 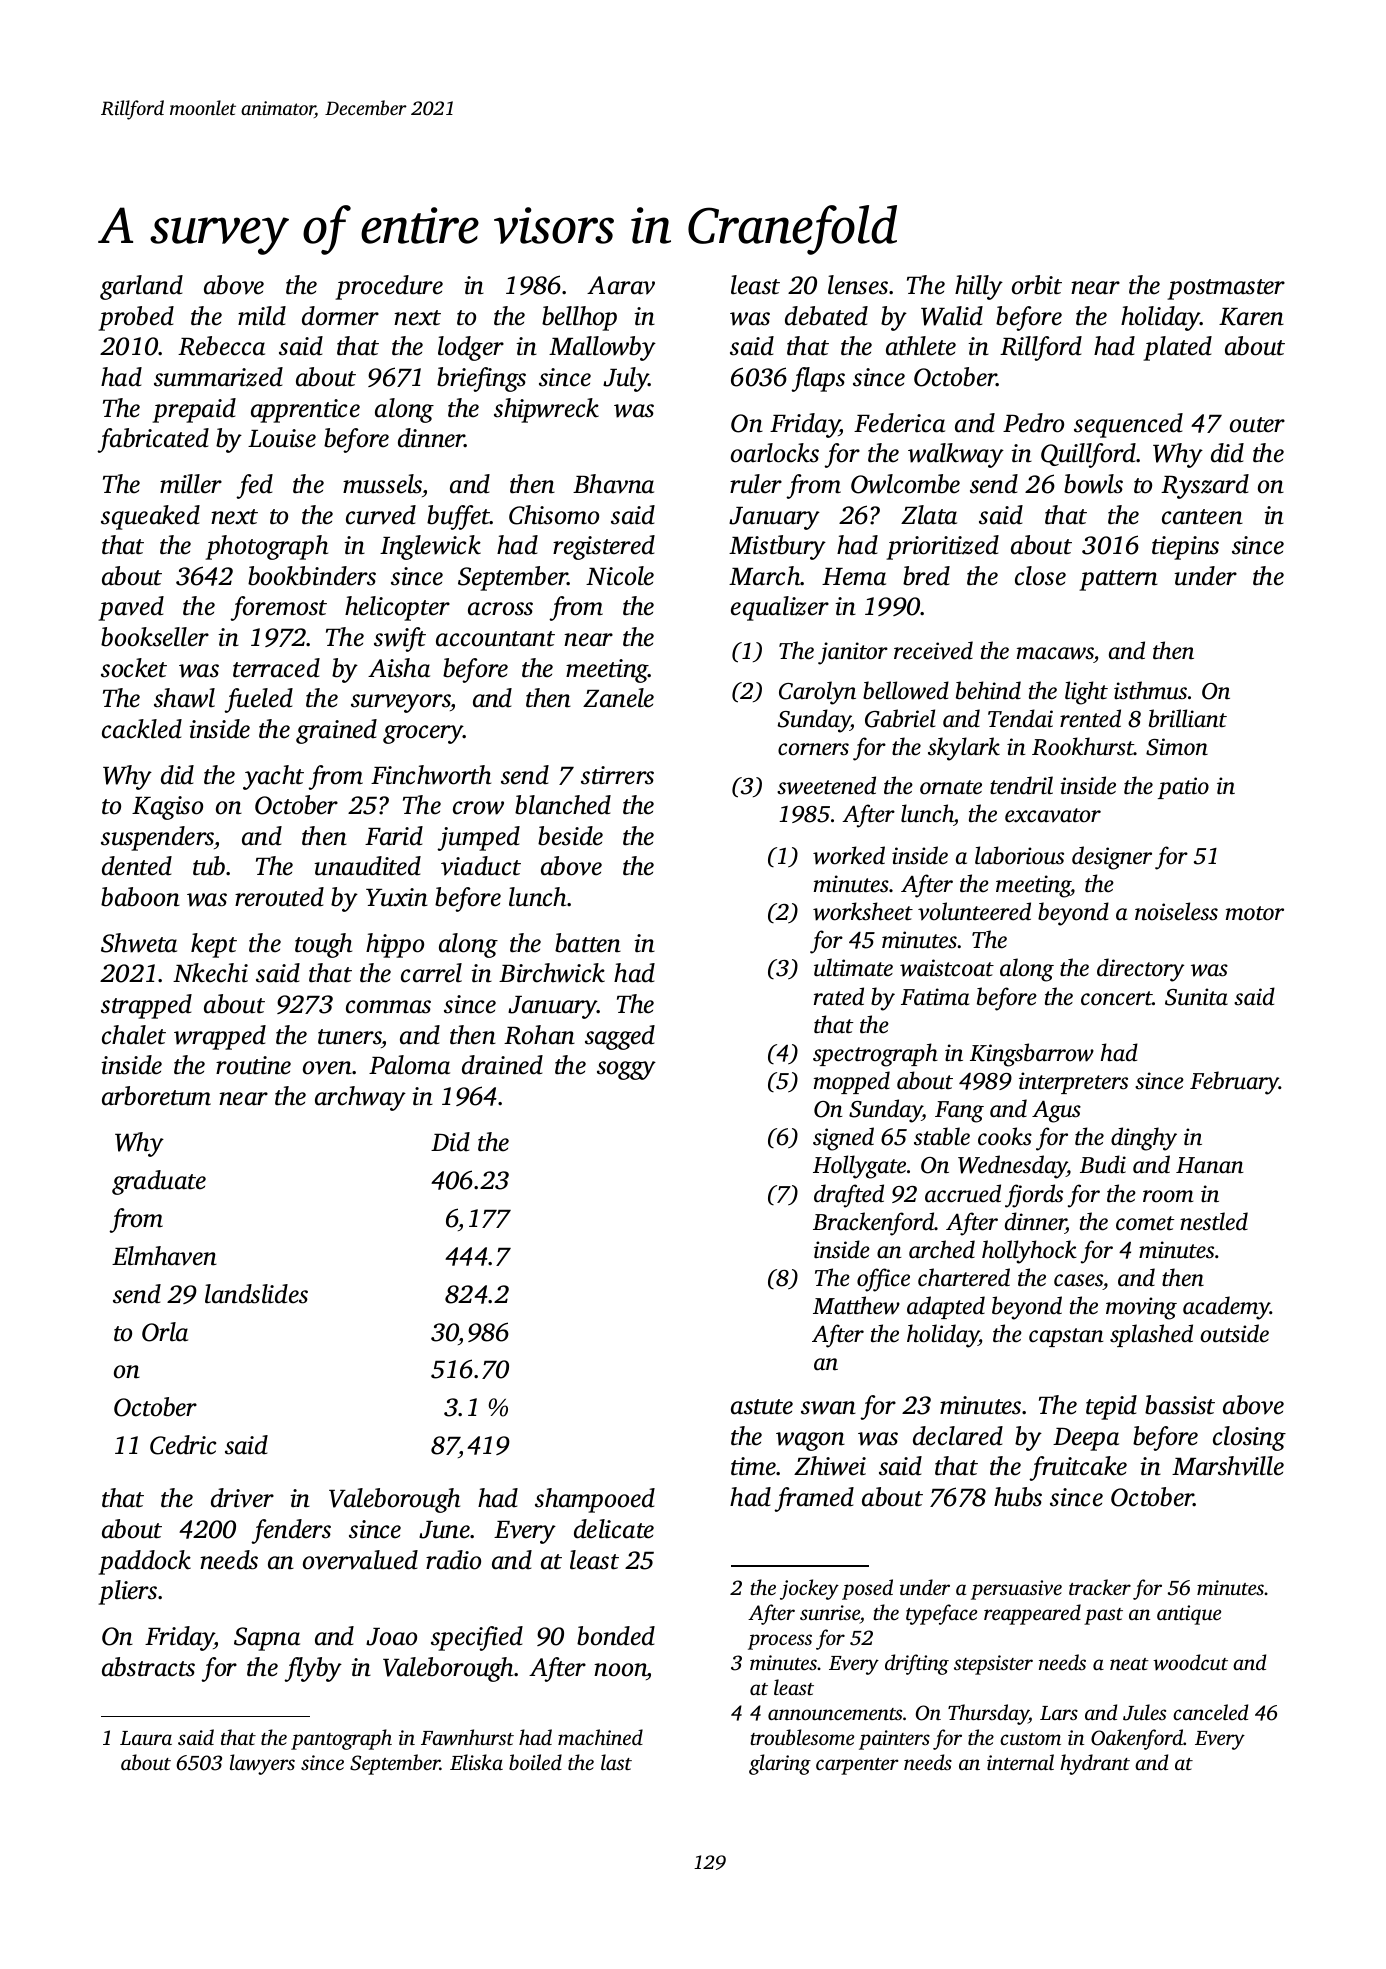 I want to click on graduate, so click(x=159, y=1182).
